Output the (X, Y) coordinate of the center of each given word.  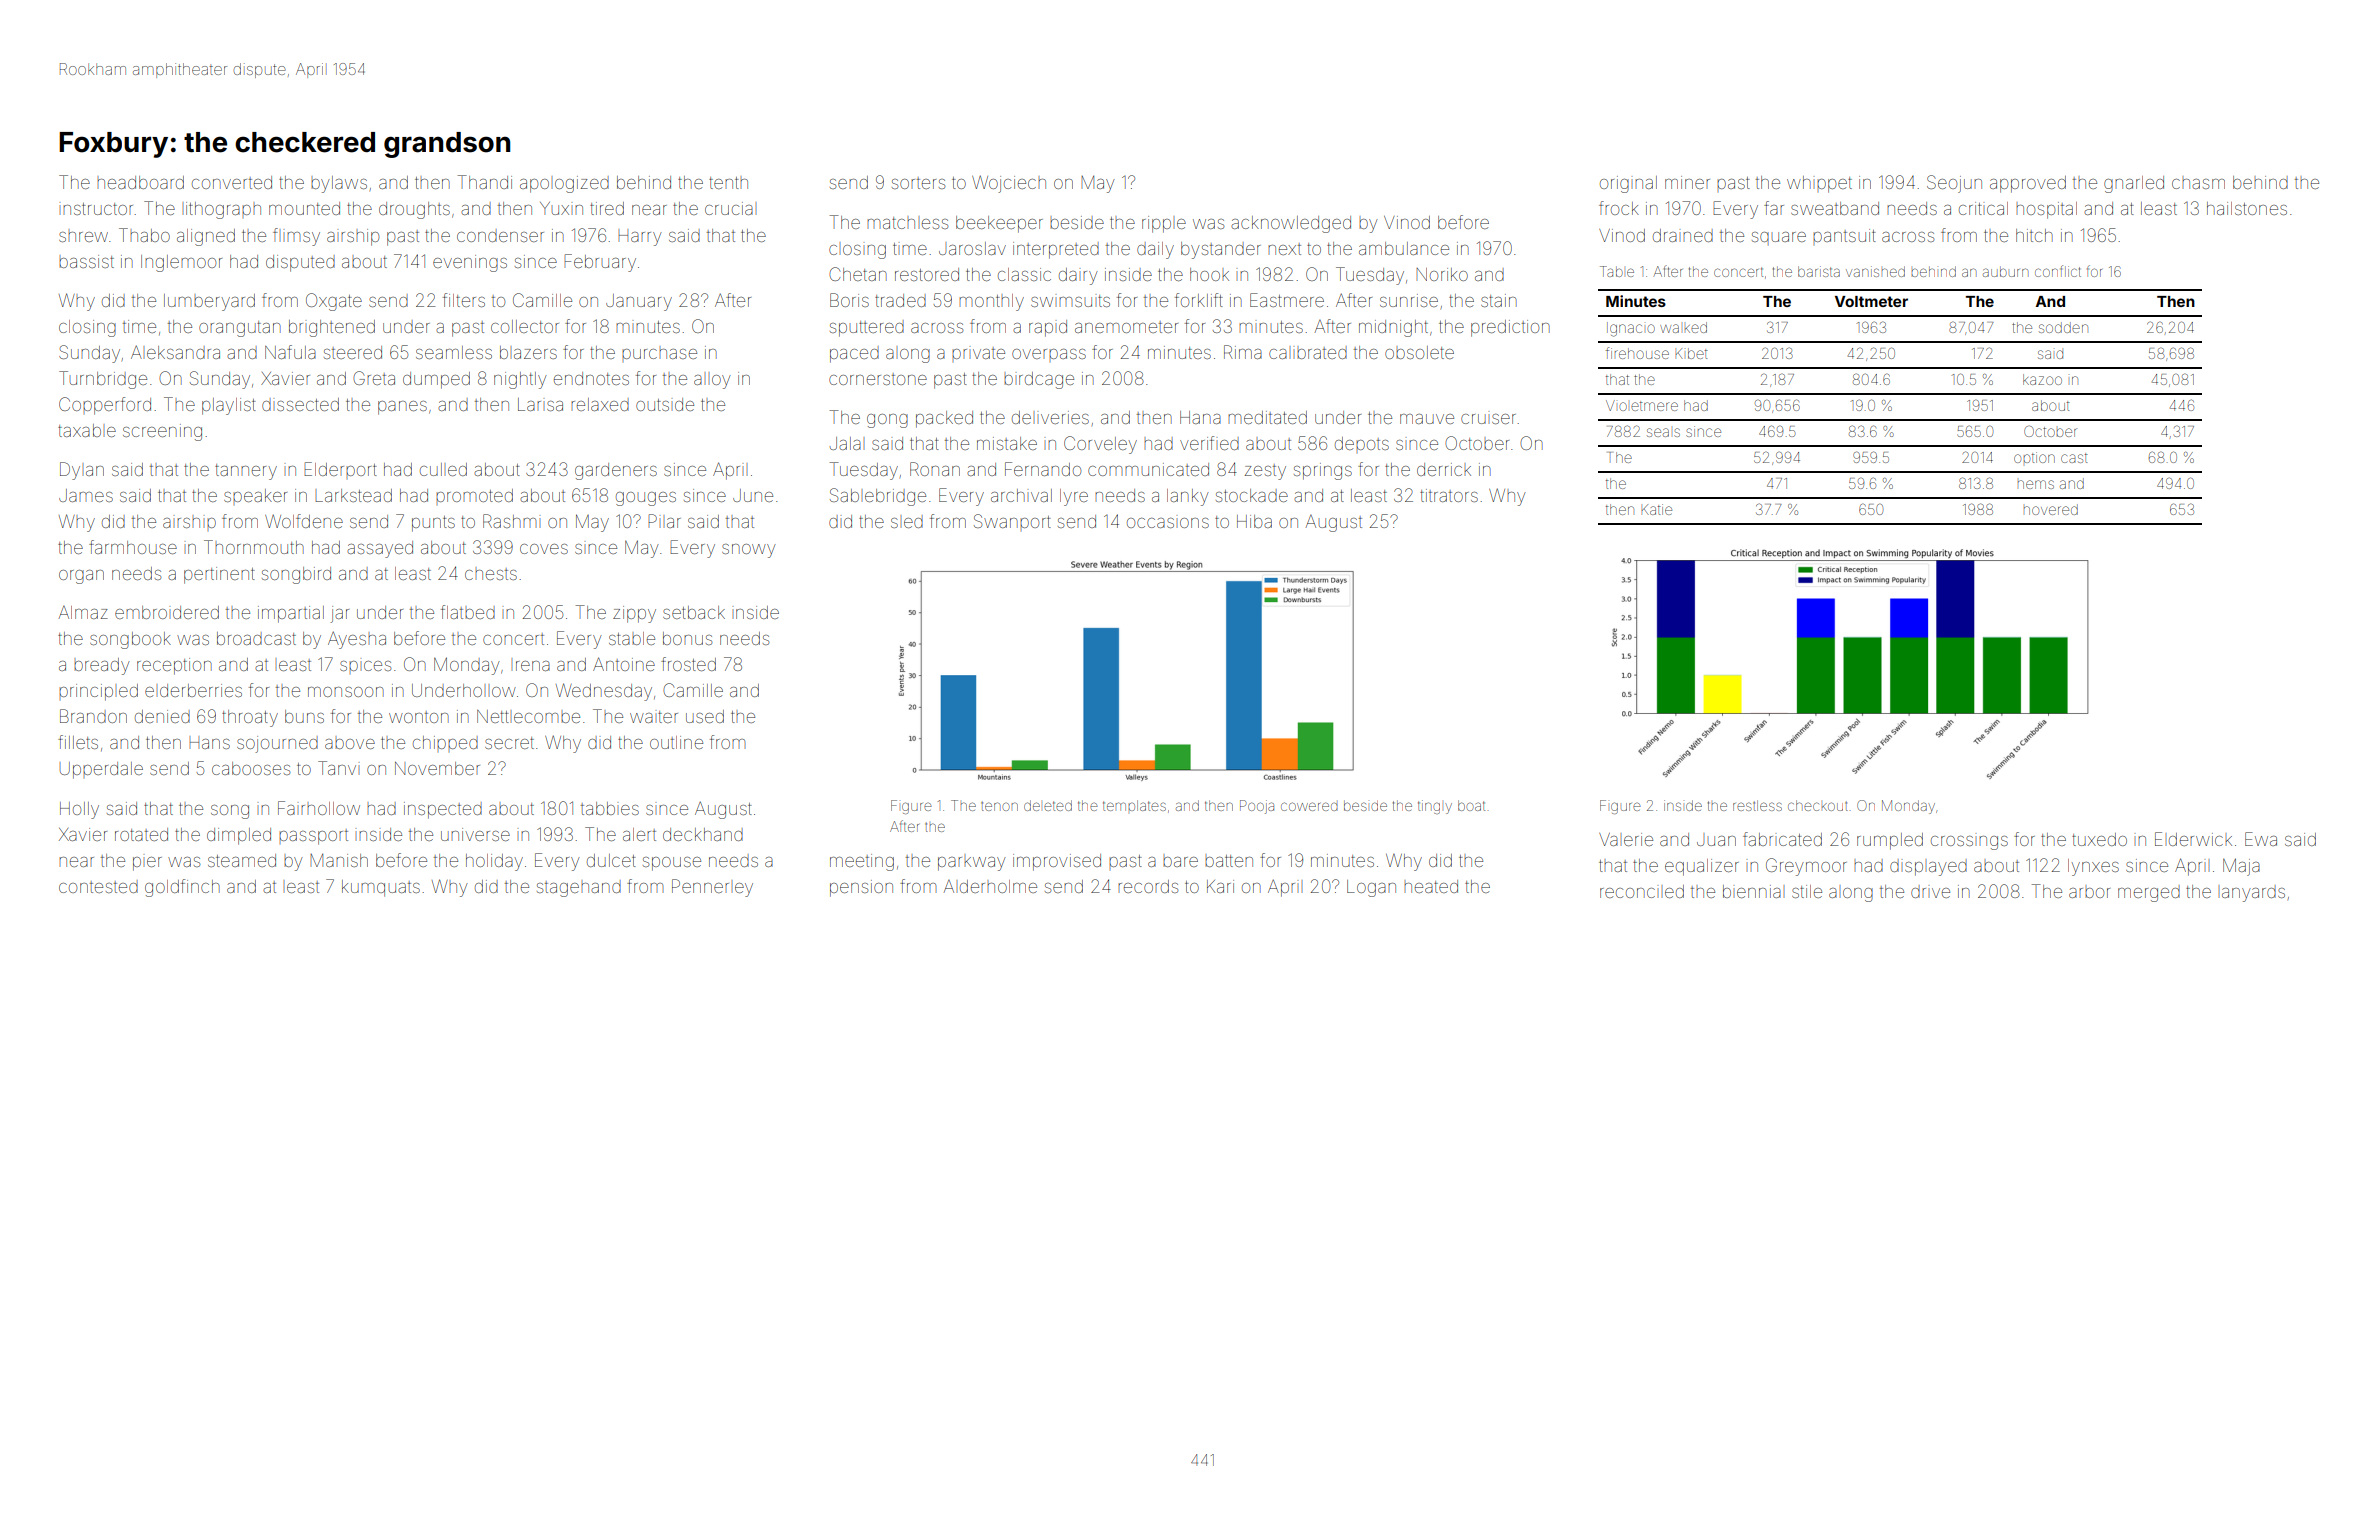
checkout (1818, 805)
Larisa (540, 404)
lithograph (223, 210)
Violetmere (1642, 405)
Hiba (1254, 521)
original (1628, 184)
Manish (339, 860)
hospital (2046, 210)
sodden (2063, 327)
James (86, 495)
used (705, 716)
